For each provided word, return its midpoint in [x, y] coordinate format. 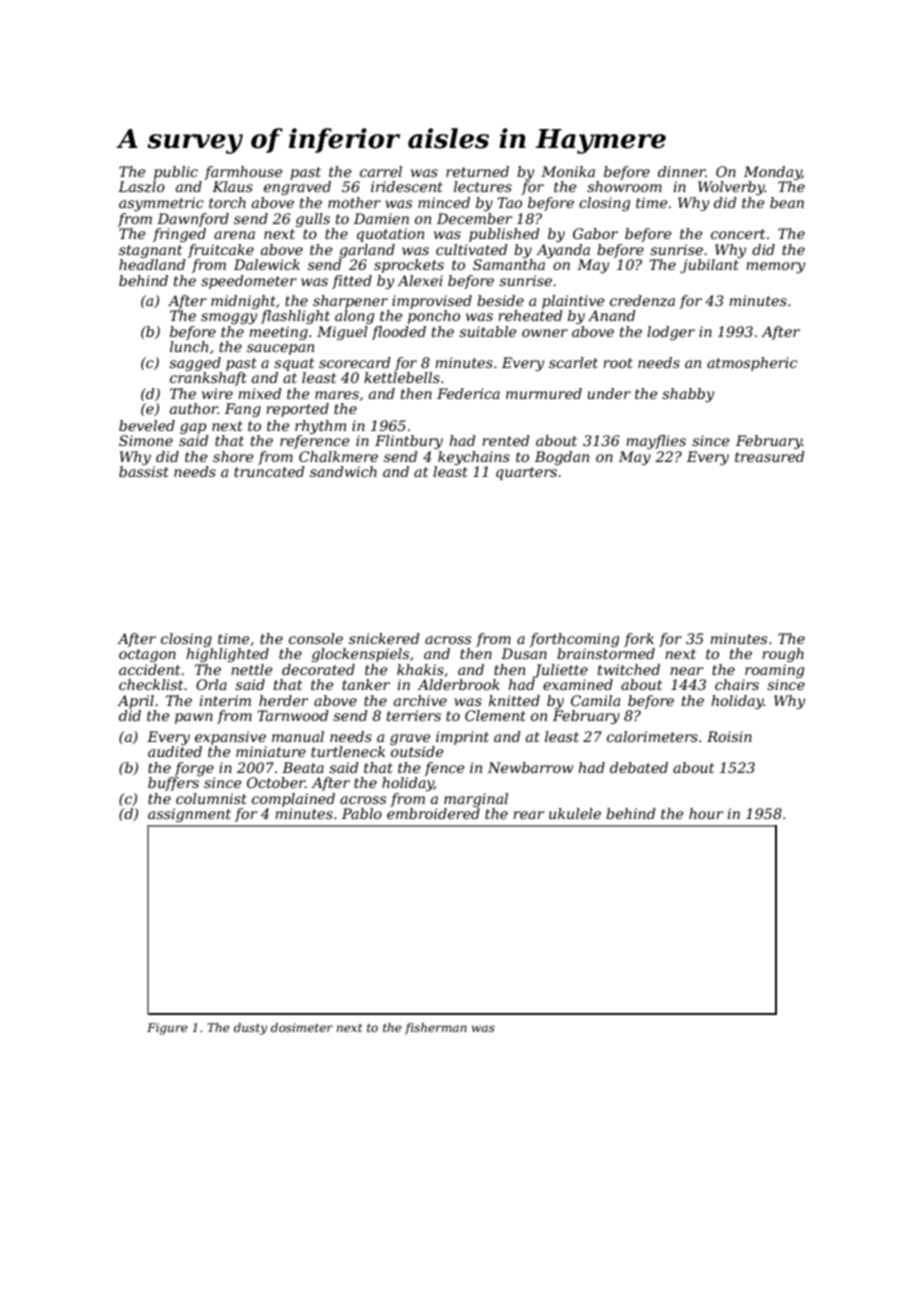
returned [477, 171]
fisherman [436, 1029]
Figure [167, 1029]
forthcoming [574, 640]
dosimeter [302, 1027]
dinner [682, 171]
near [686, 671]
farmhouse [243, 173]
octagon [147, 655]
